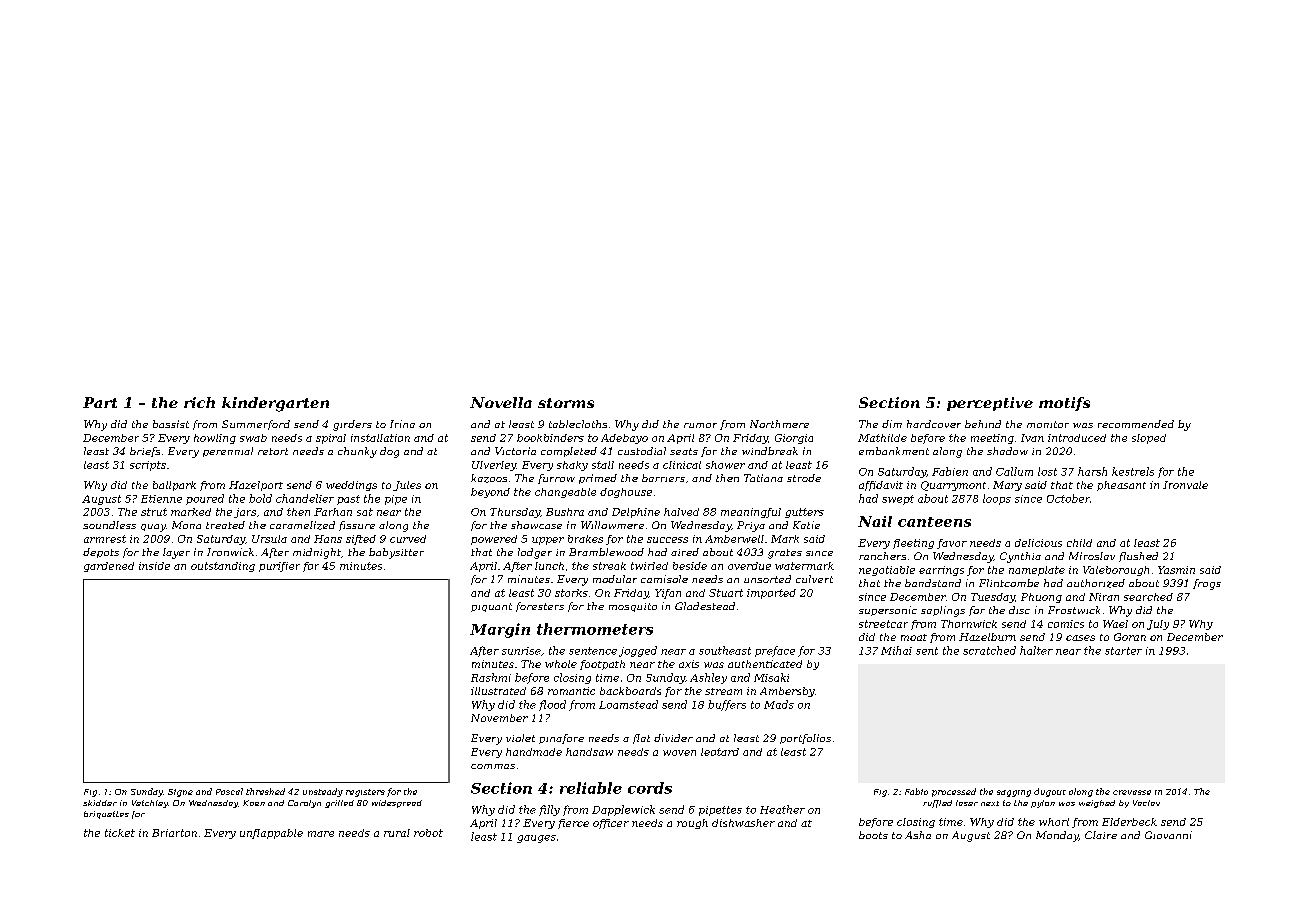 The image size is (1308, 924). I want to click on doghouse, so click(626, 493).
